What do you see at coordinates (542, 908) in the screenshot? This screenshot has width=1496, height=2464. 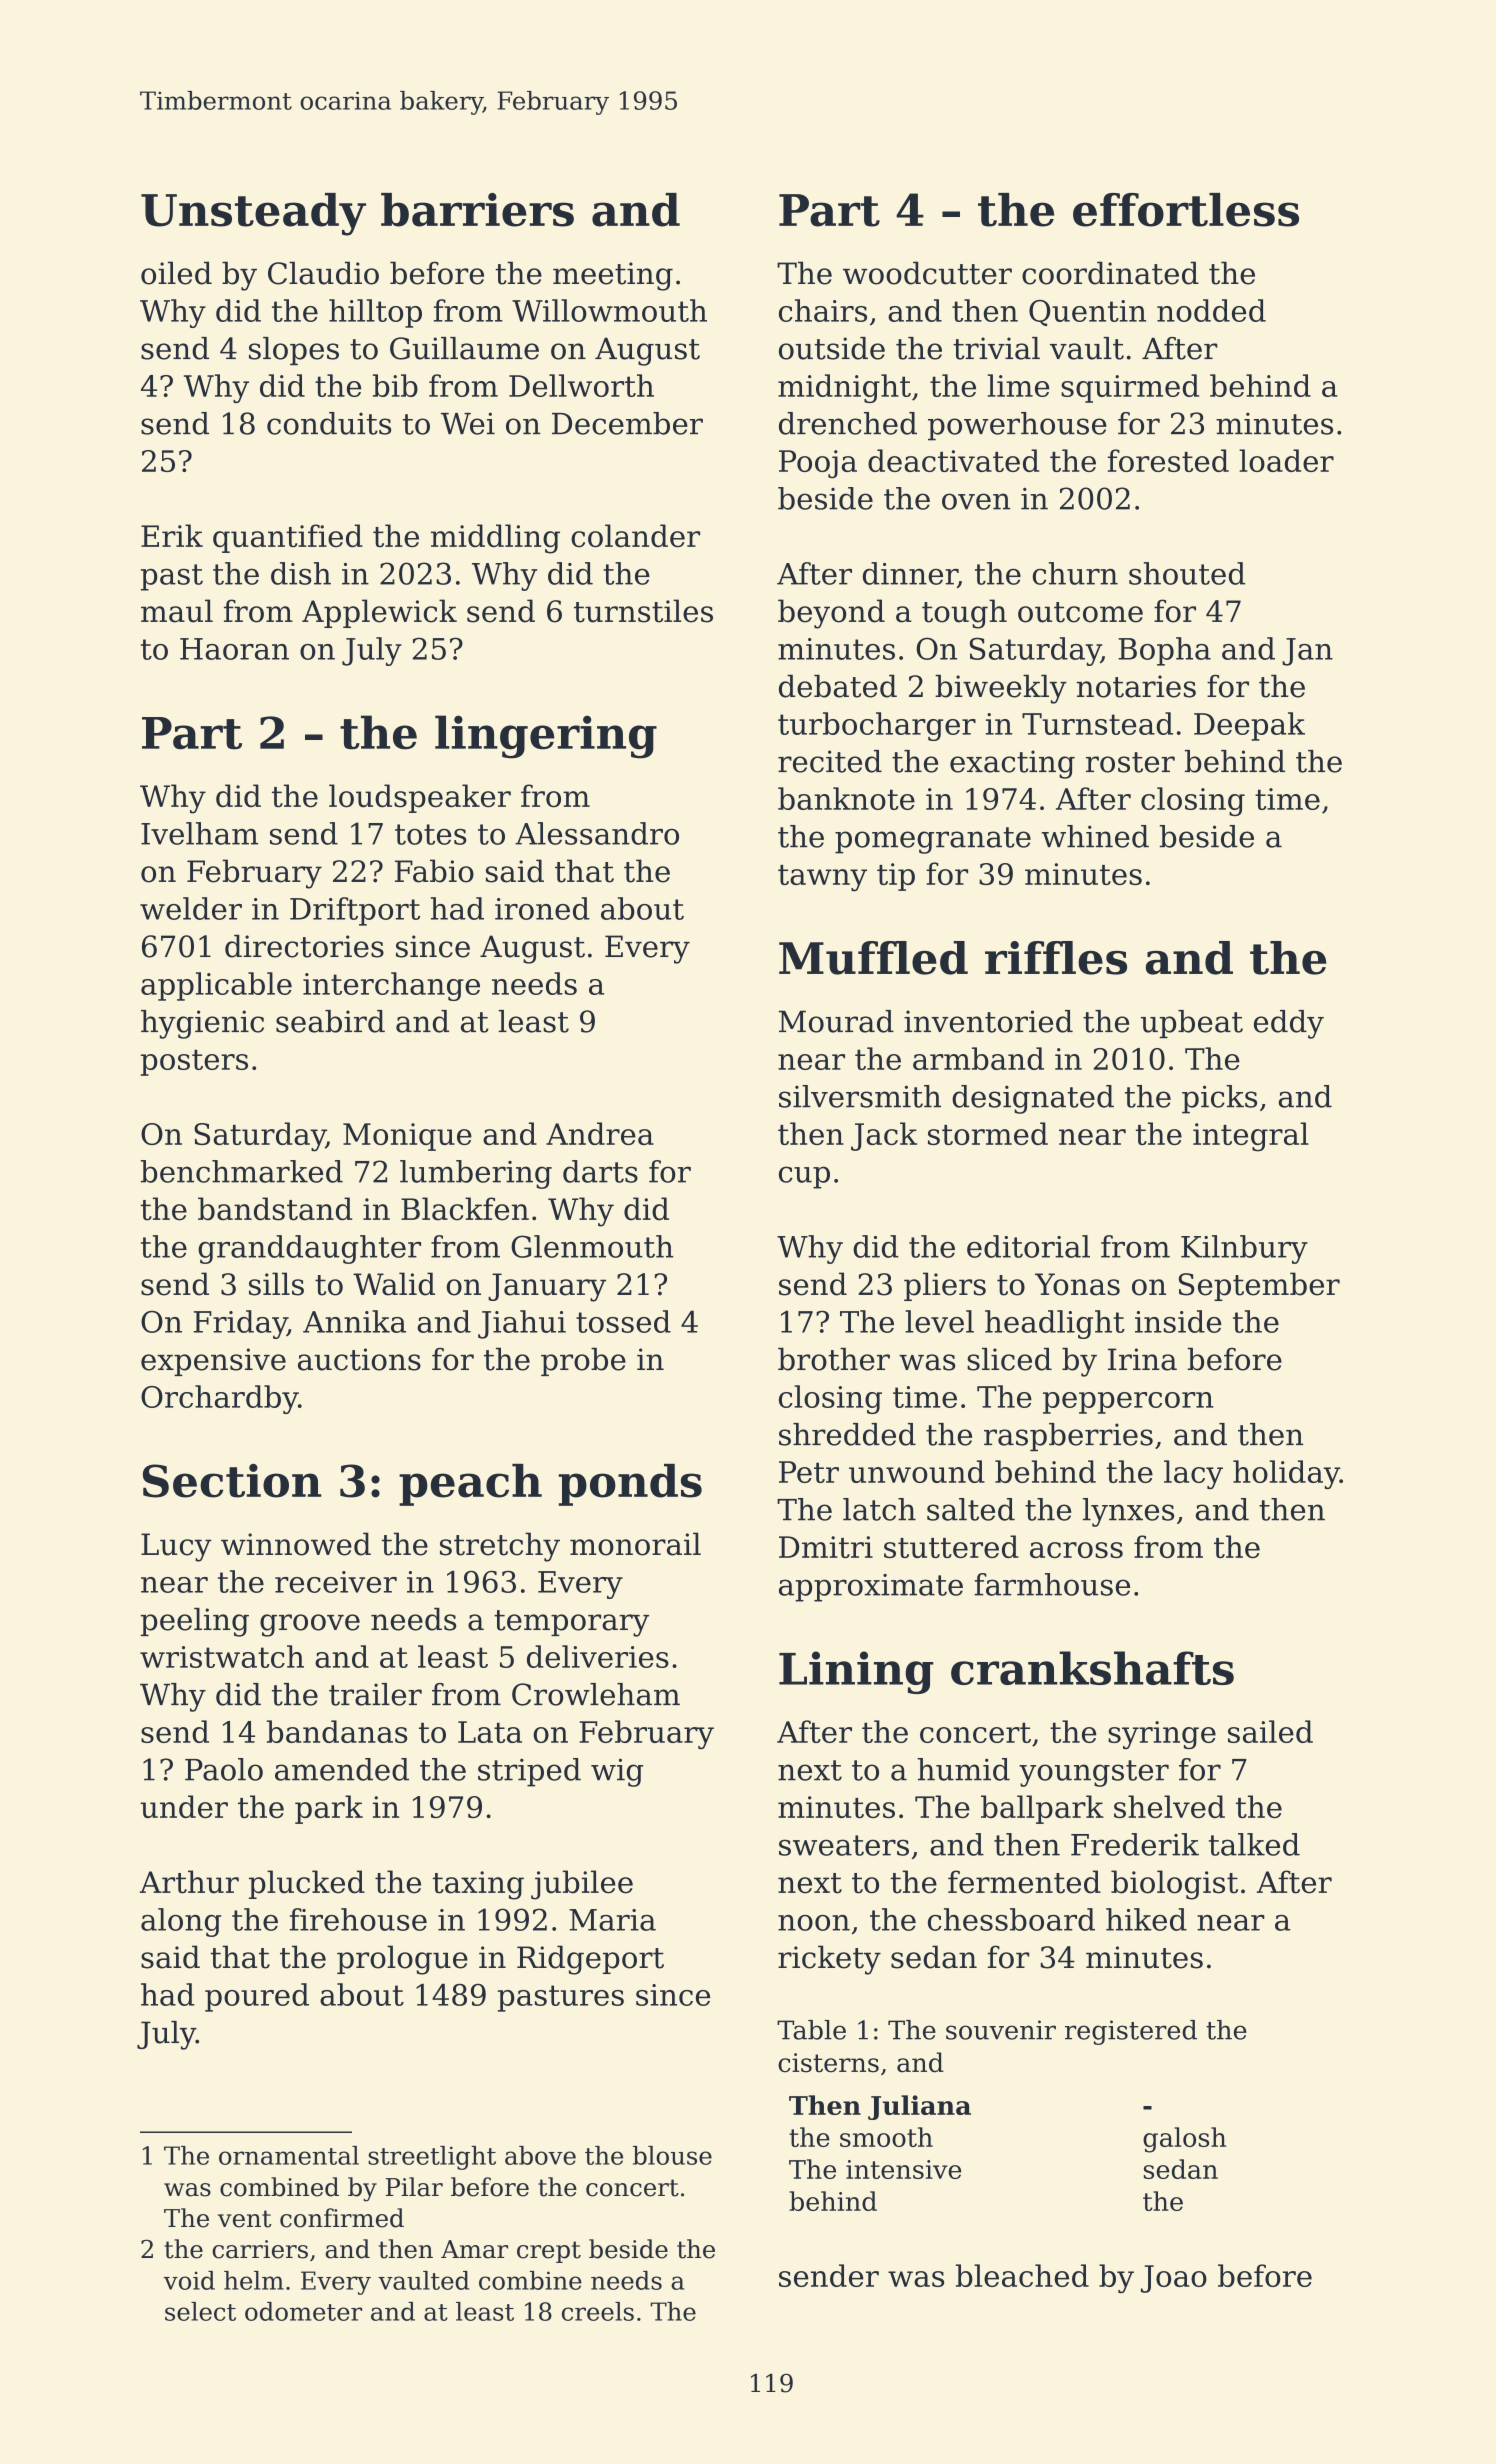 I see `ironed` at bounding box center [542, 908].
